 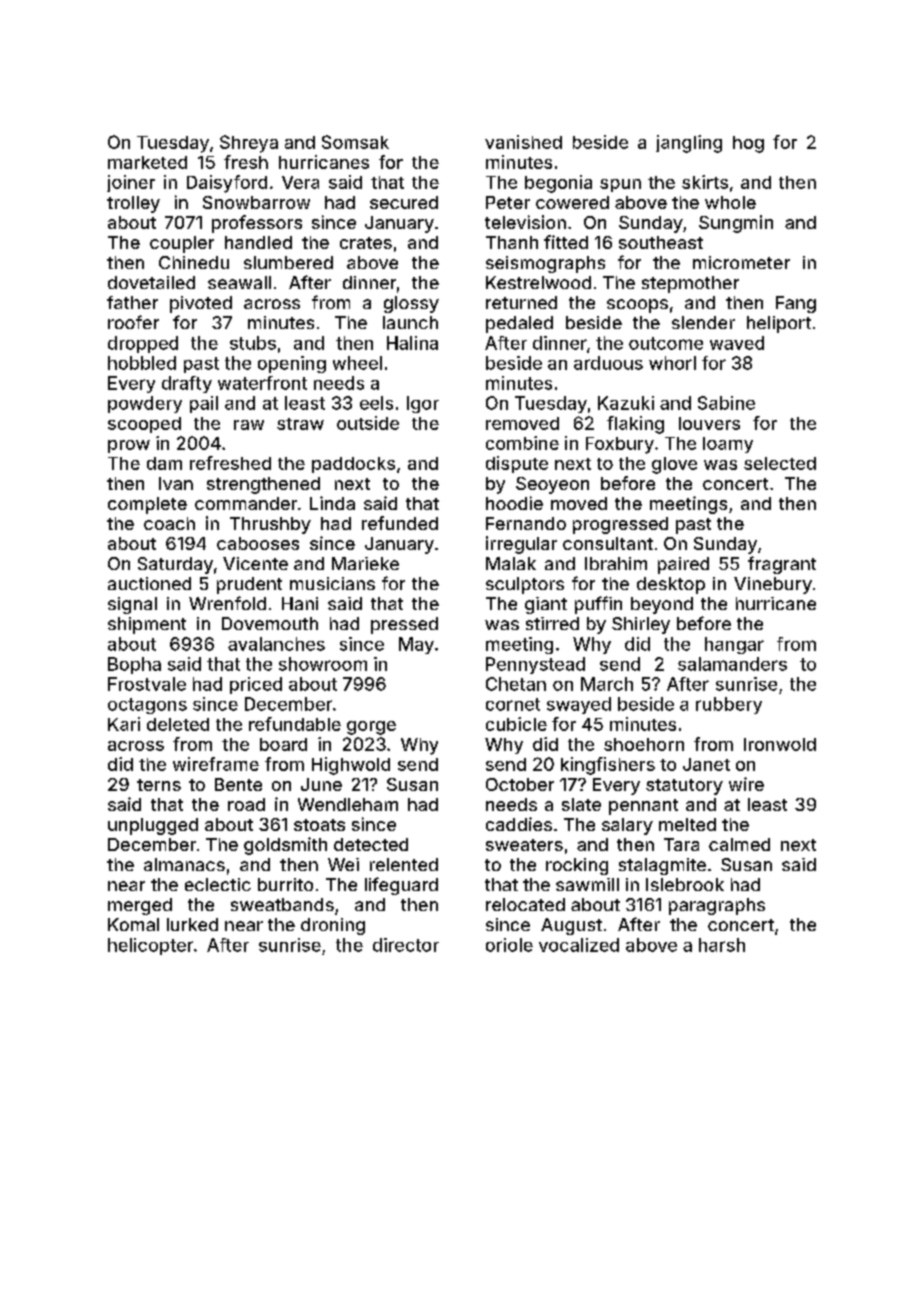 What do you see at coordinates (523, 142) in the page?
I see `vanished` at bounding box center [523, 142].
